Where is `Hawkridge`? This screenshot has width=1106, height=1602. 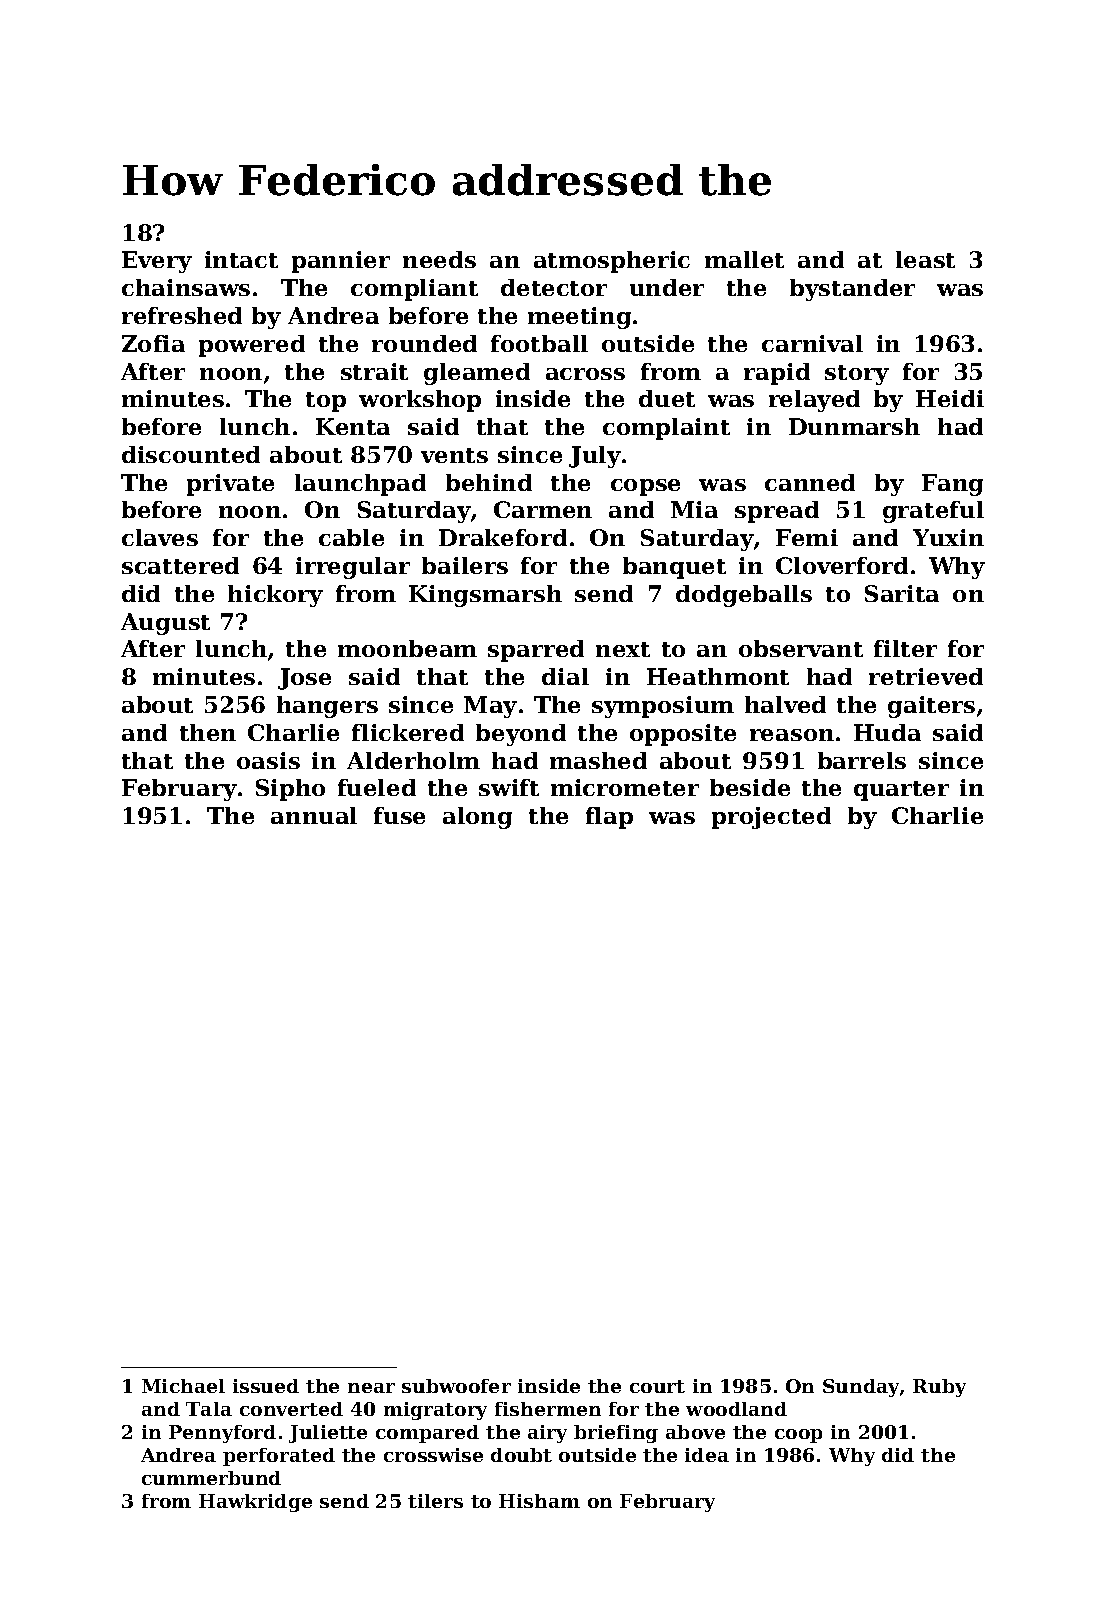
Hawkridge is located at coordinates (255, 1503).
